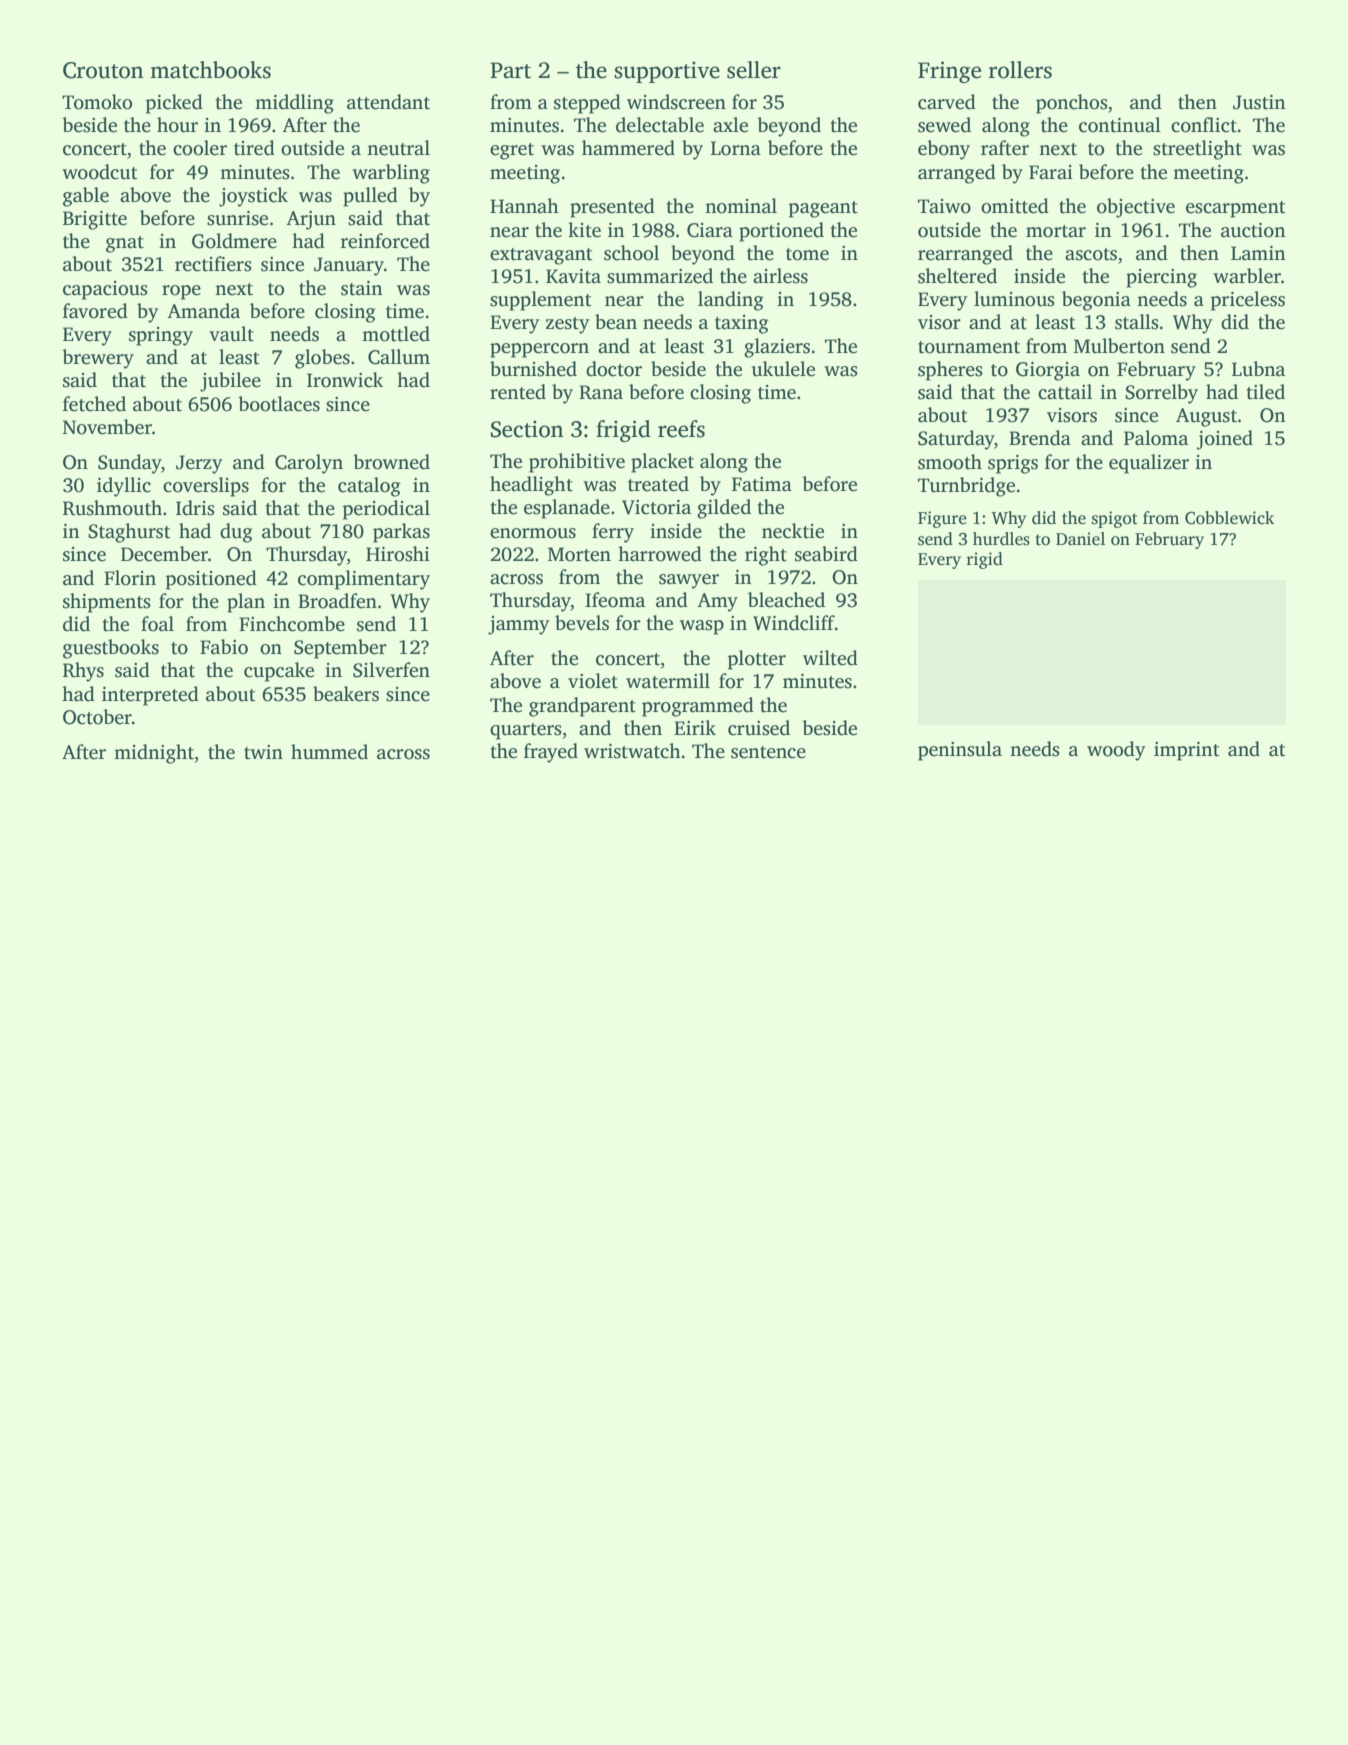 The height and width of the image is (1745, 1348). I want to click on gilded, so click(724, 509).
